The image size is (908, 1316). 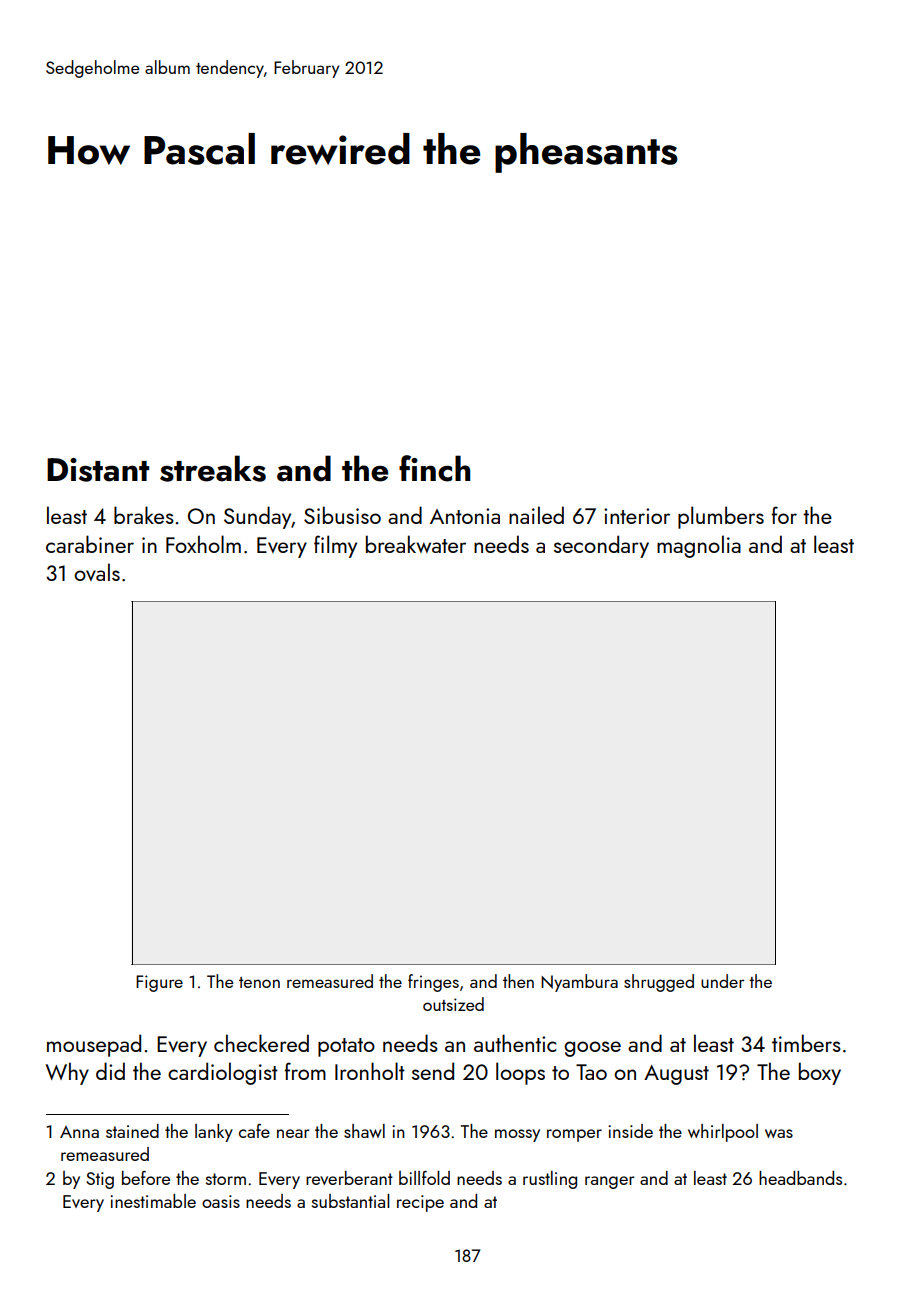 What do you see at coordinates (94, 1045) in the screenshot?
I see `mousepad` at bounding box center [94, 1045].
